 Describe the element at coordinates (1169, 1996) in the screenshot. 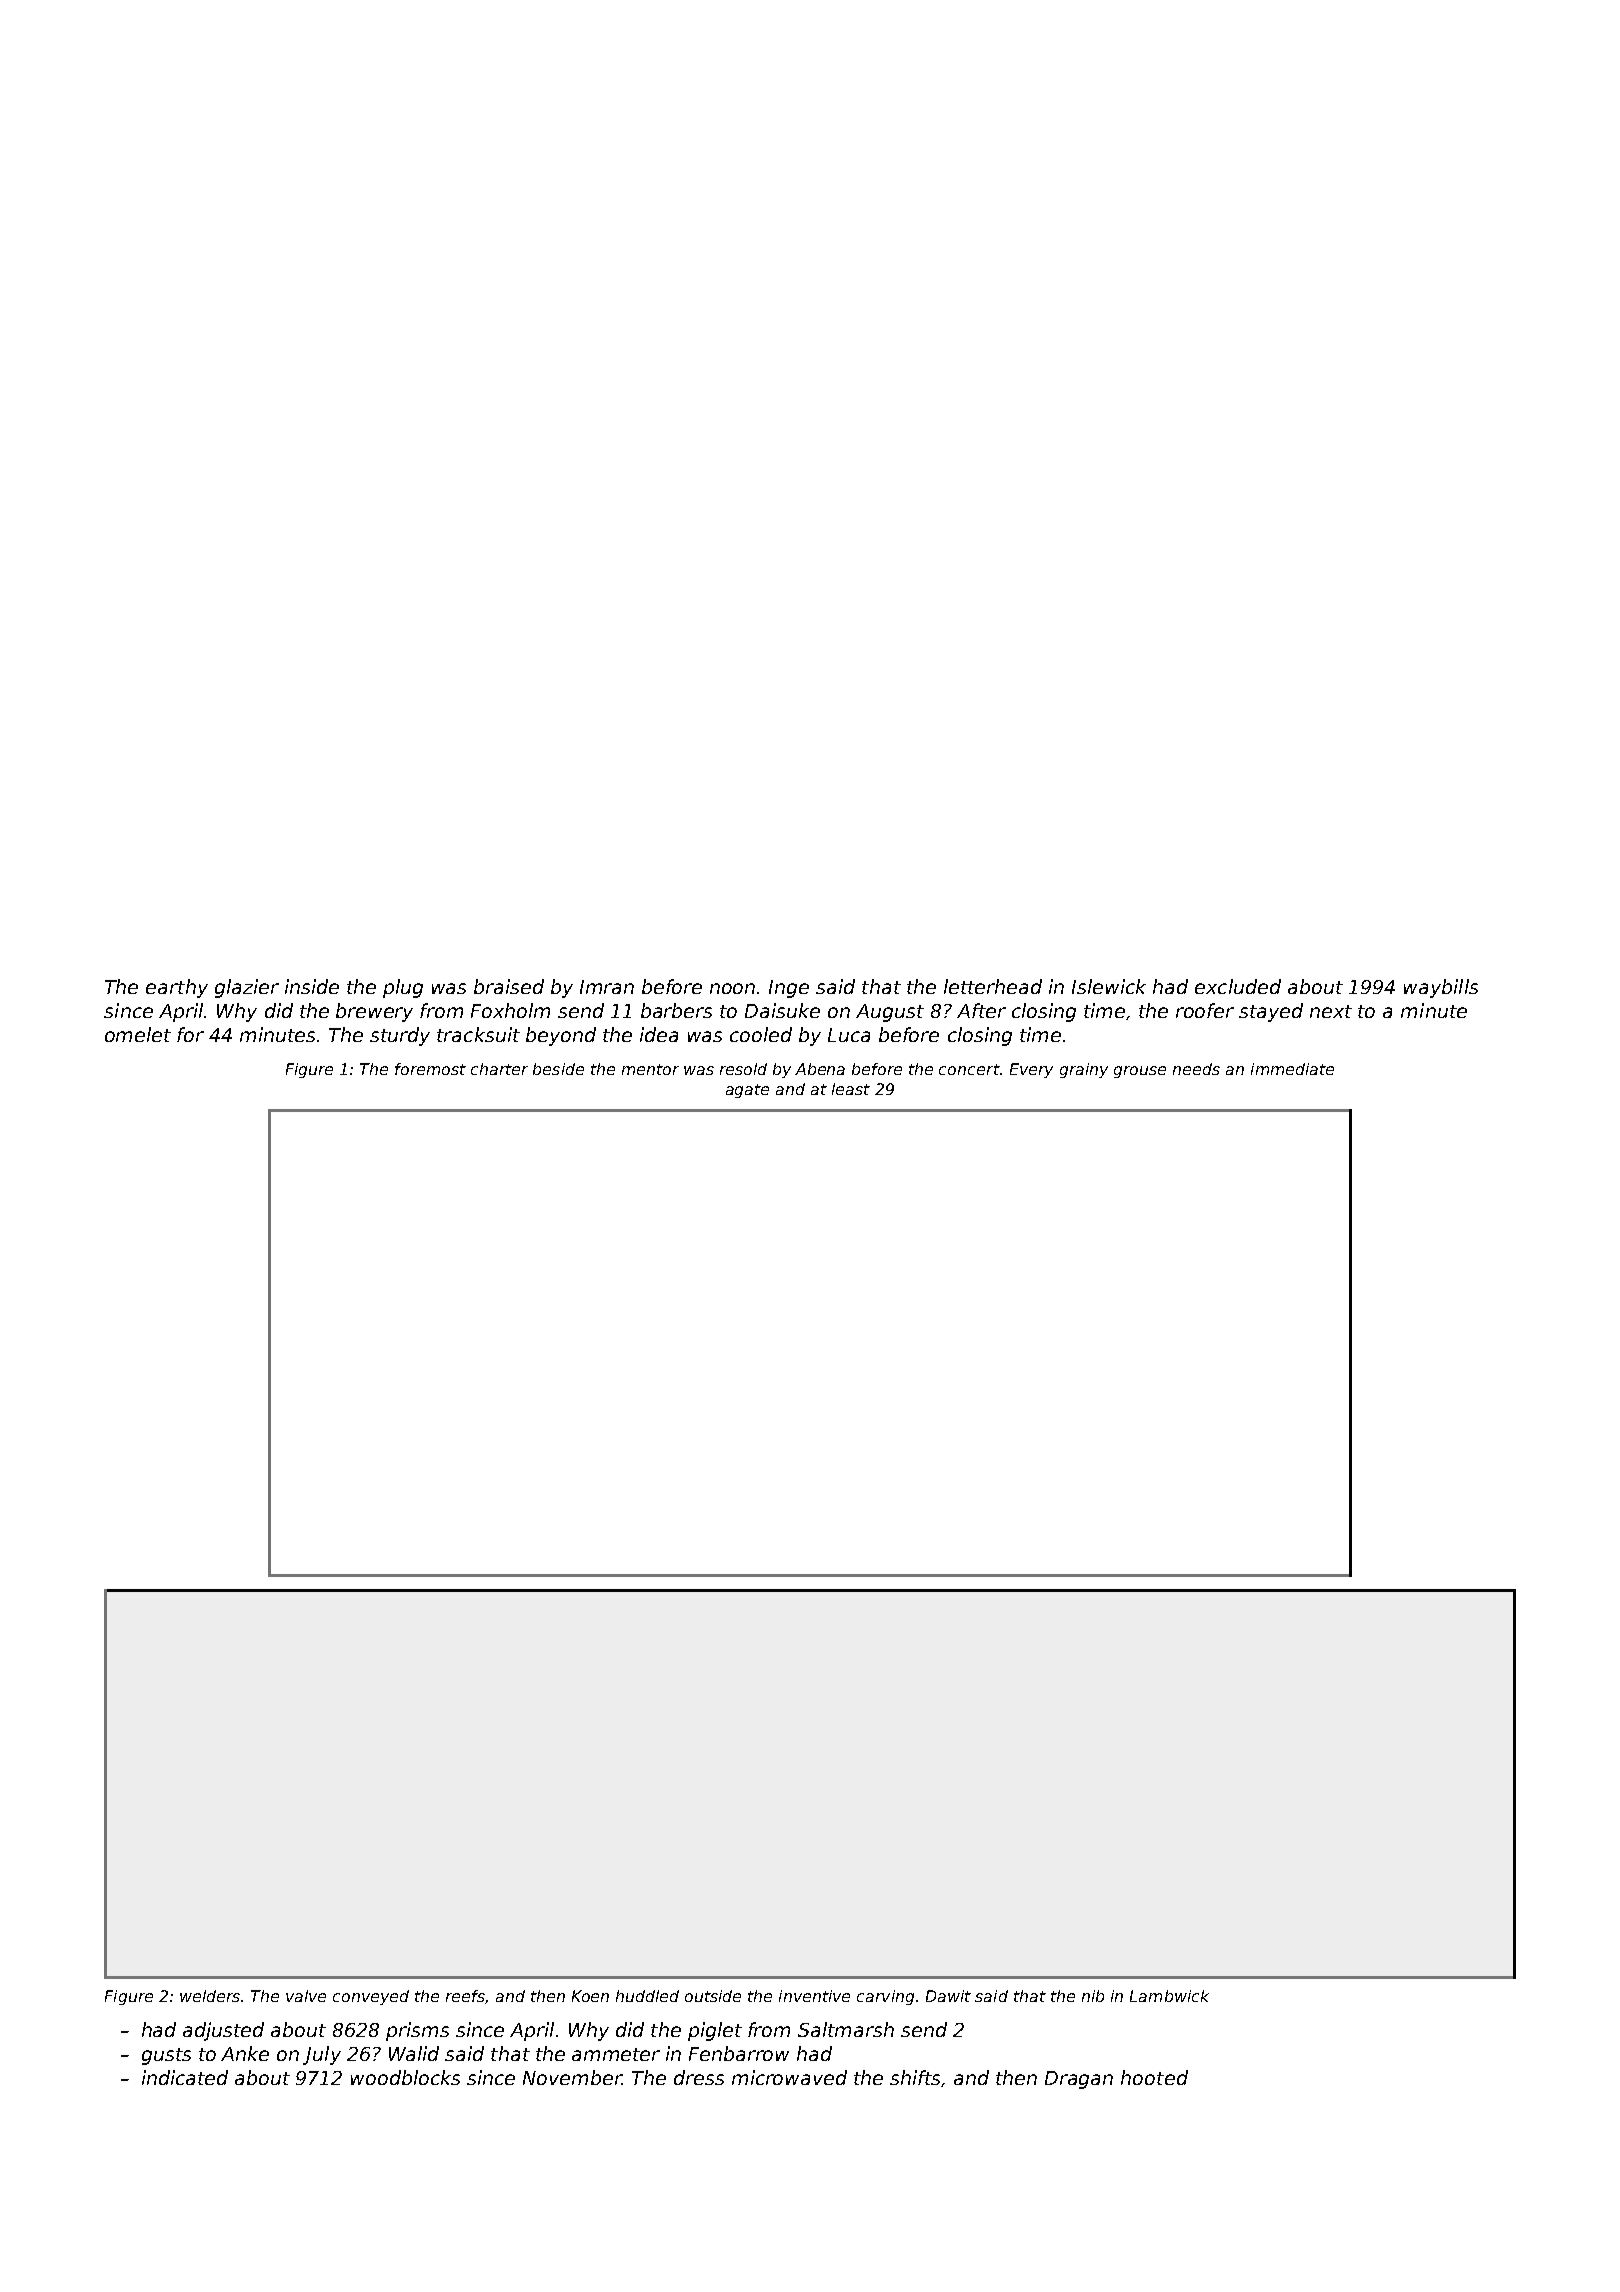

I see `Lambwick` at that location.
